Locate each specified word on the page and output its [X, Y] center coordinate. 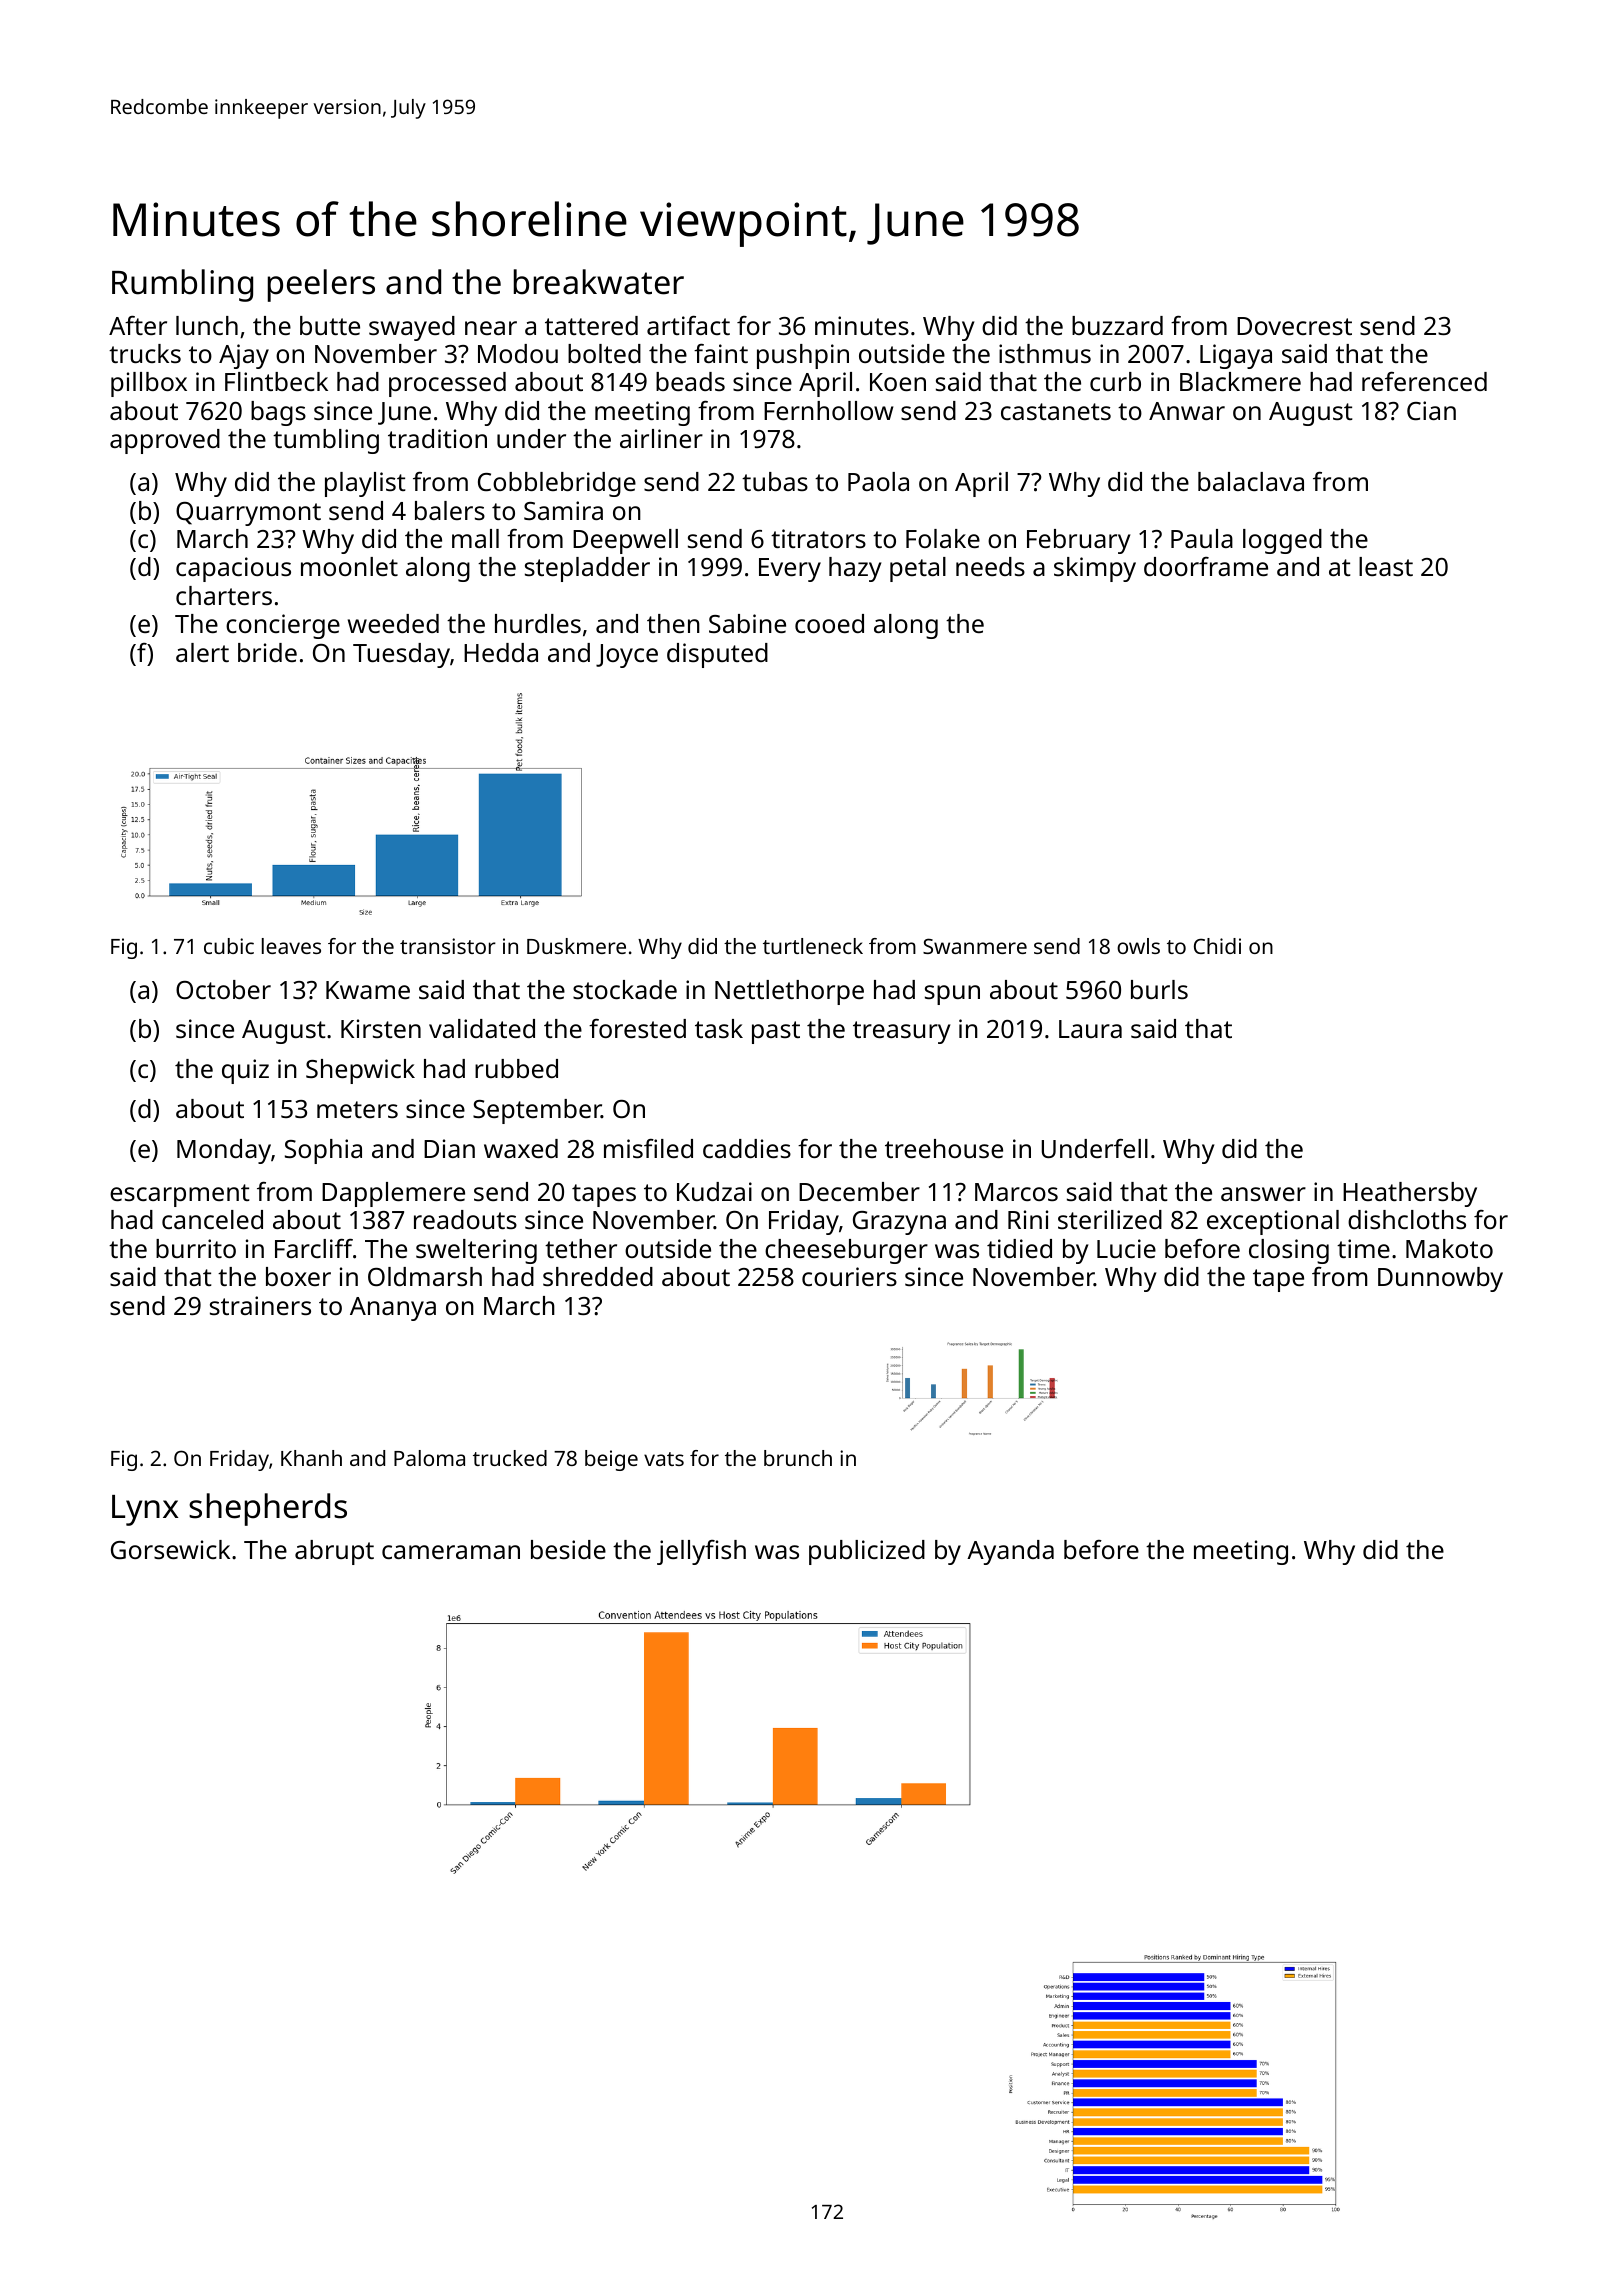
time [1363, 1248]
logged [1282, 541]
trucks [145, 353]
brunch [798, 1458]
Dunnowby [1440, 1279]
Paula [1202, 538]
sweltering [476, 1251]
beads [690, 381]
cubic [229, 946]
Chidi [1217, 946]
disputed [717, 655]
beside [568, 1549]
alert [202, 652]
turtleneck [813, 946]
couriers [849, 1276]
